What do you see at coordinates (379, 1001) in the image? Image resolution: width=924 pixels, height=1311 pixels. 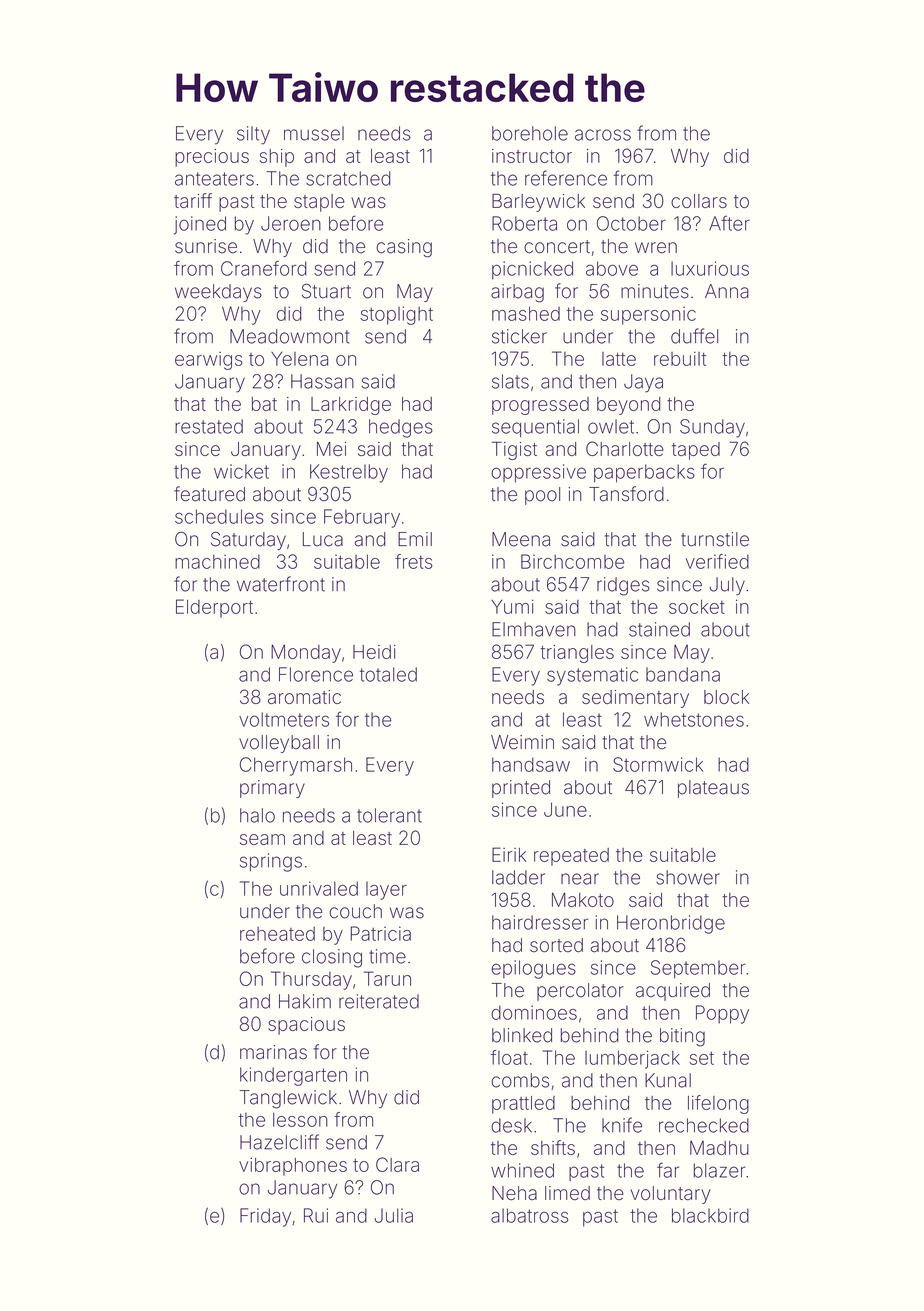 I see `reiterated` at bounding box center [379, 1001].
